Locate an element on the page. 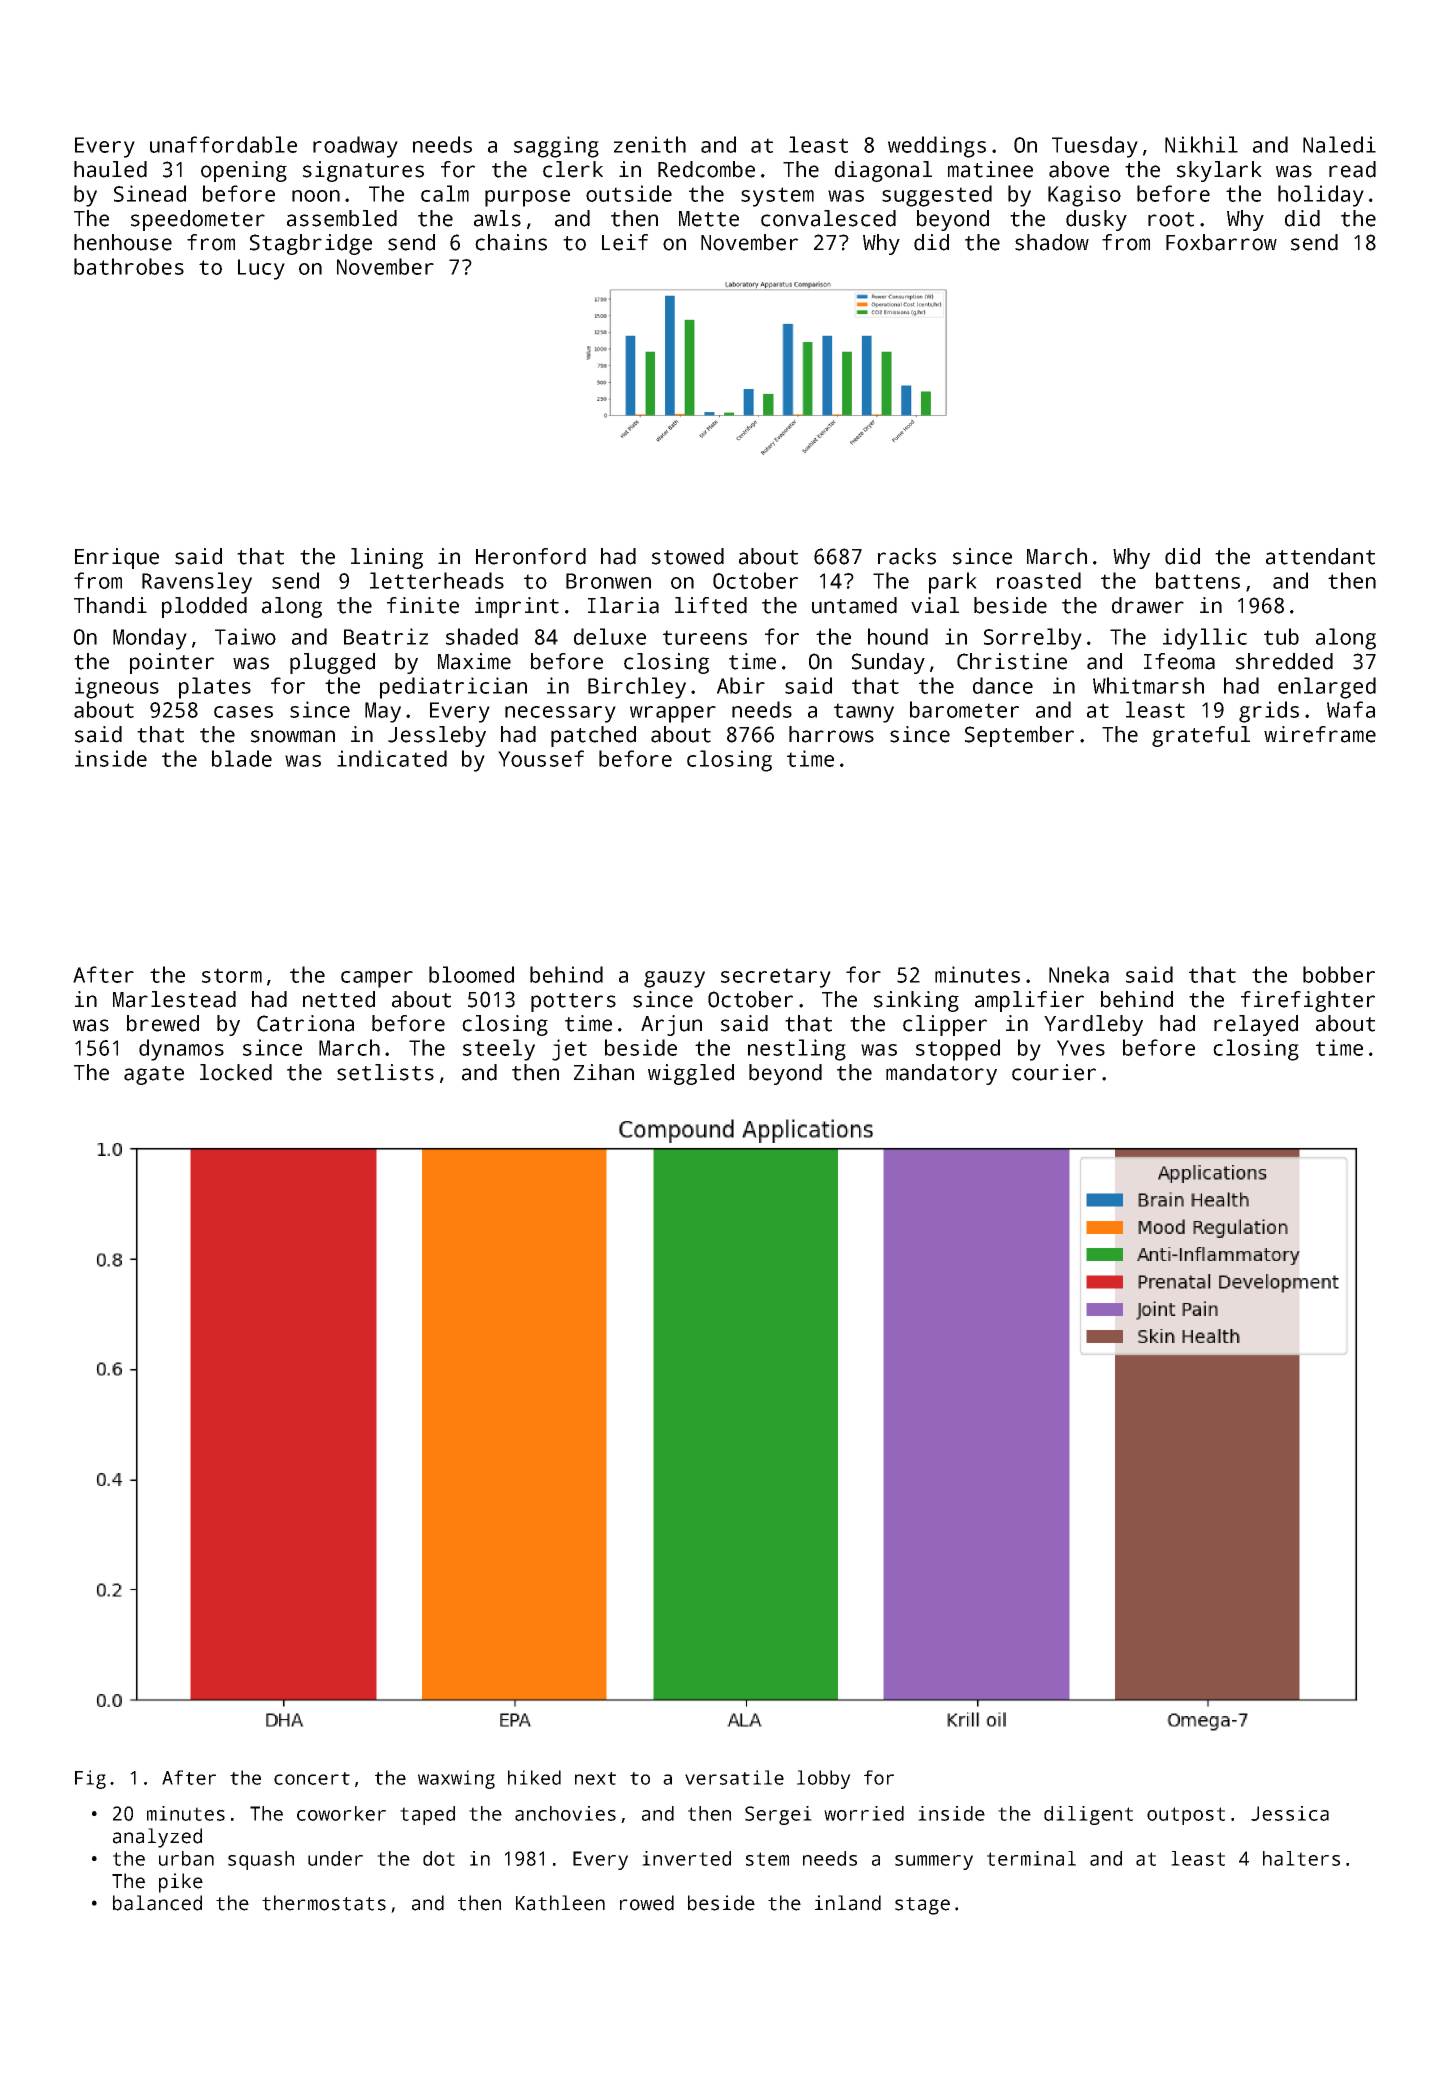 The image size is (1450, 2100). storm is located at coordinates (232, 975).
